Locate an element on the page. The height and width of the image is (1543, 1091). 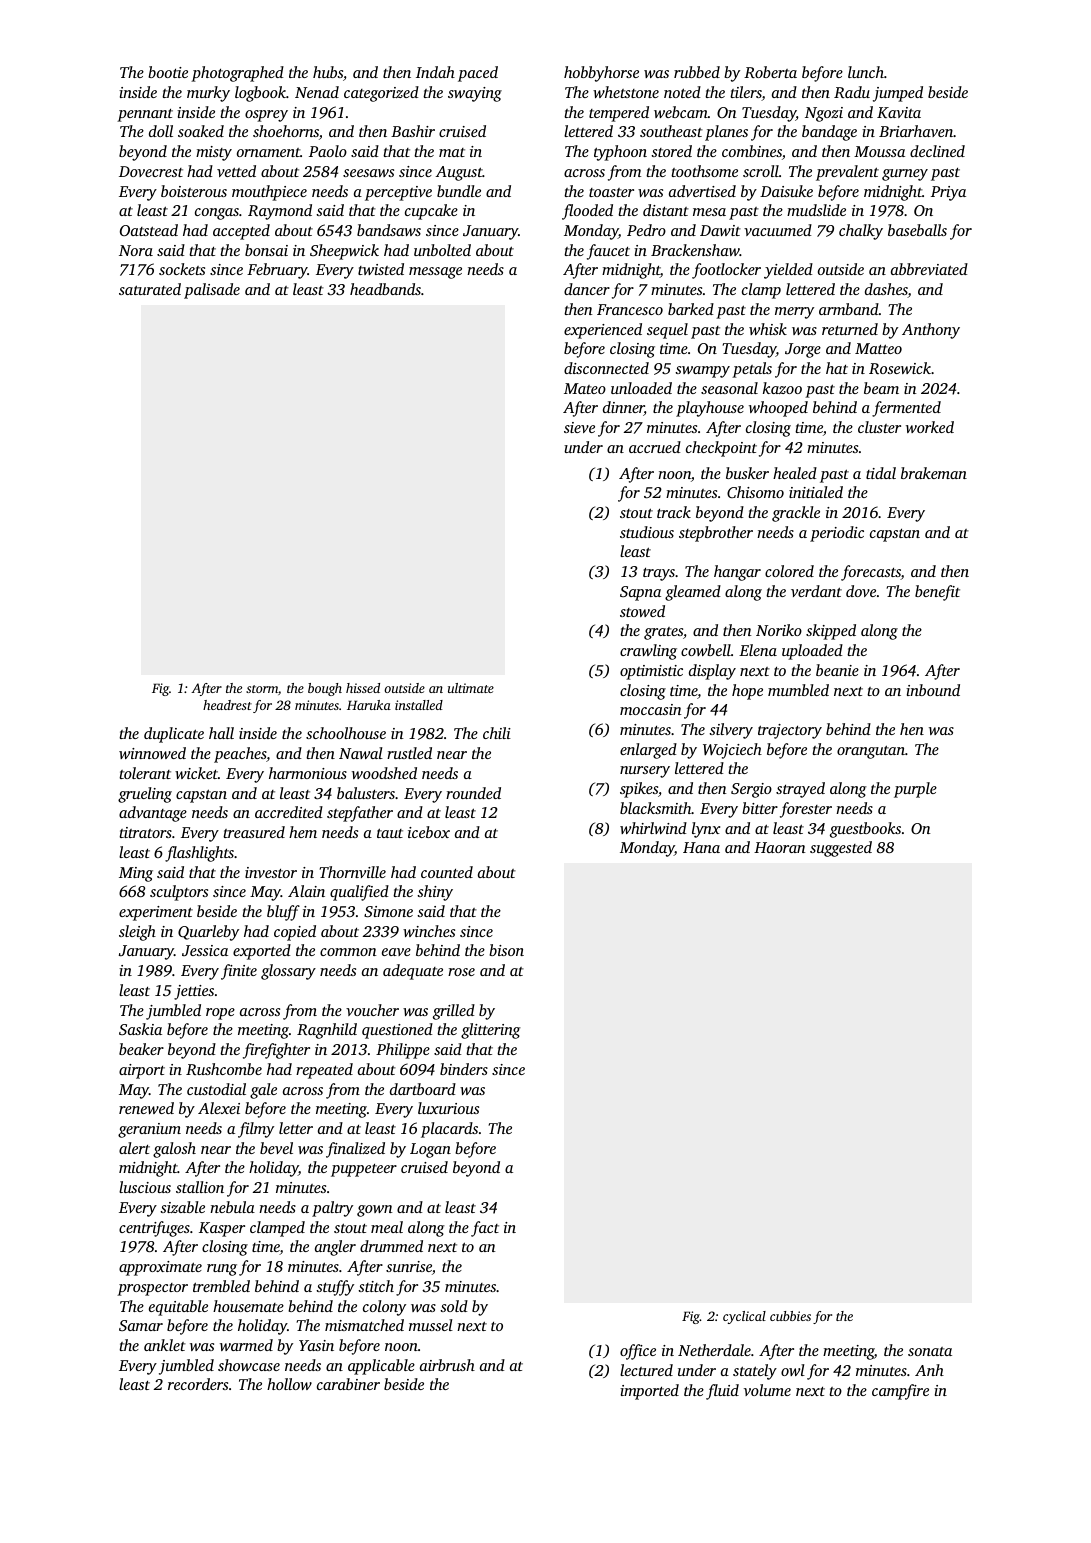
luscious is located at coordinates (145, 1187).
